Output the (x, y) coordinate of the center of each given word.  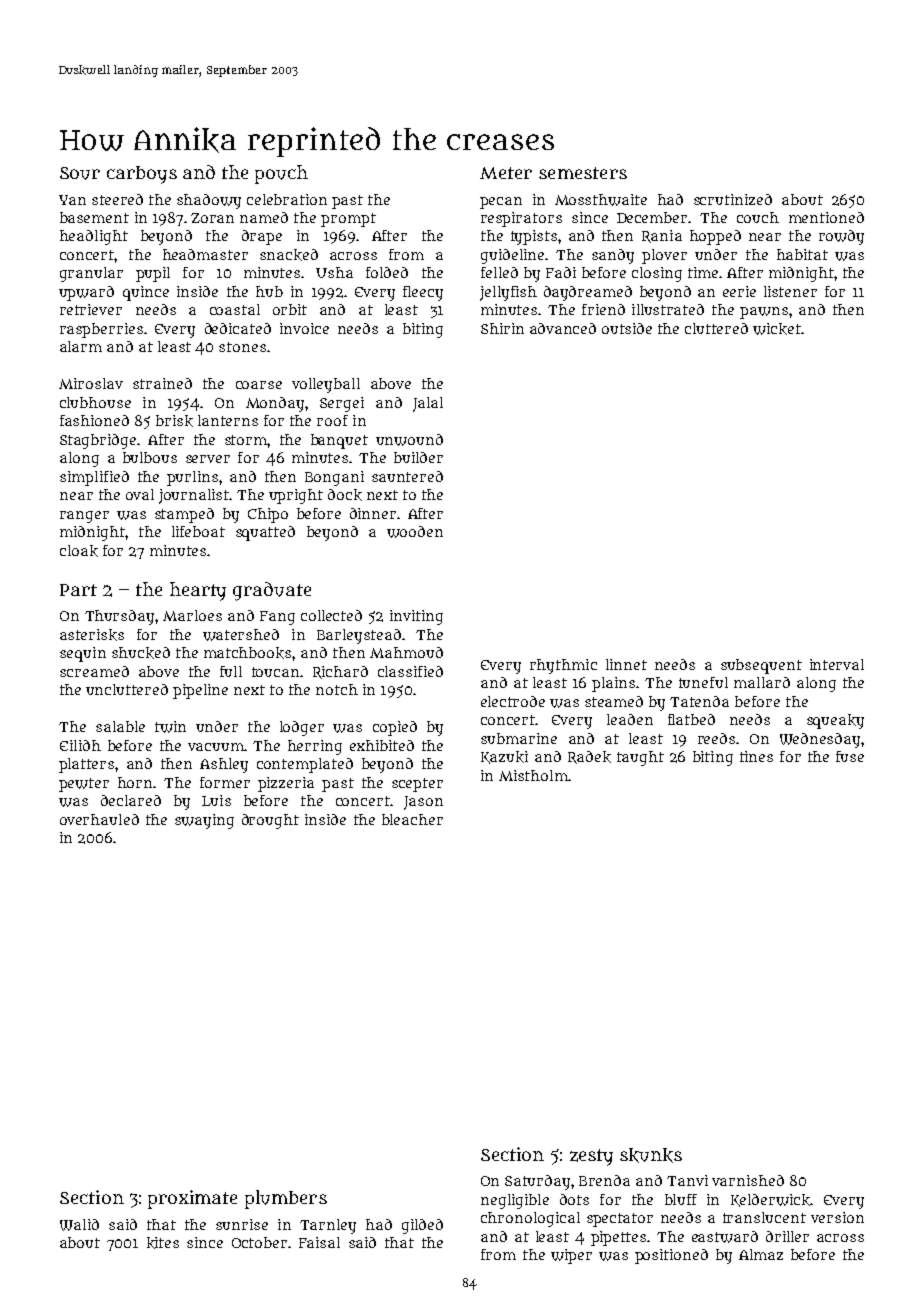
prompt (348, 220)
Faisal (319, 1242)
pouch (281, 174)
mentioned (826, 217)
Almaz (761, 1254)
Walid (79, 1225)
